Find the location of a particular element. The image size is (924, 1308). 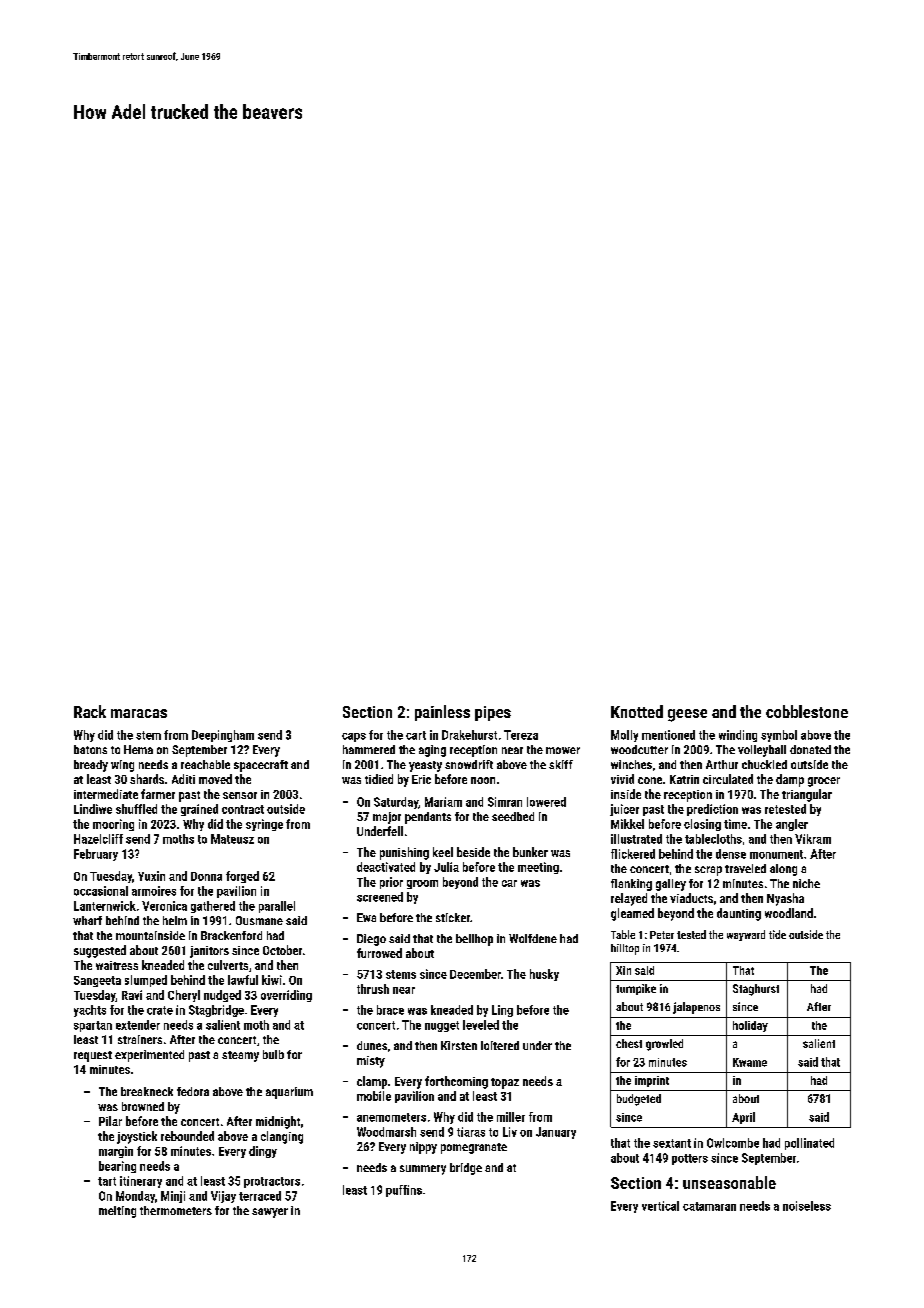

major is located at coordinates (387, 818).
